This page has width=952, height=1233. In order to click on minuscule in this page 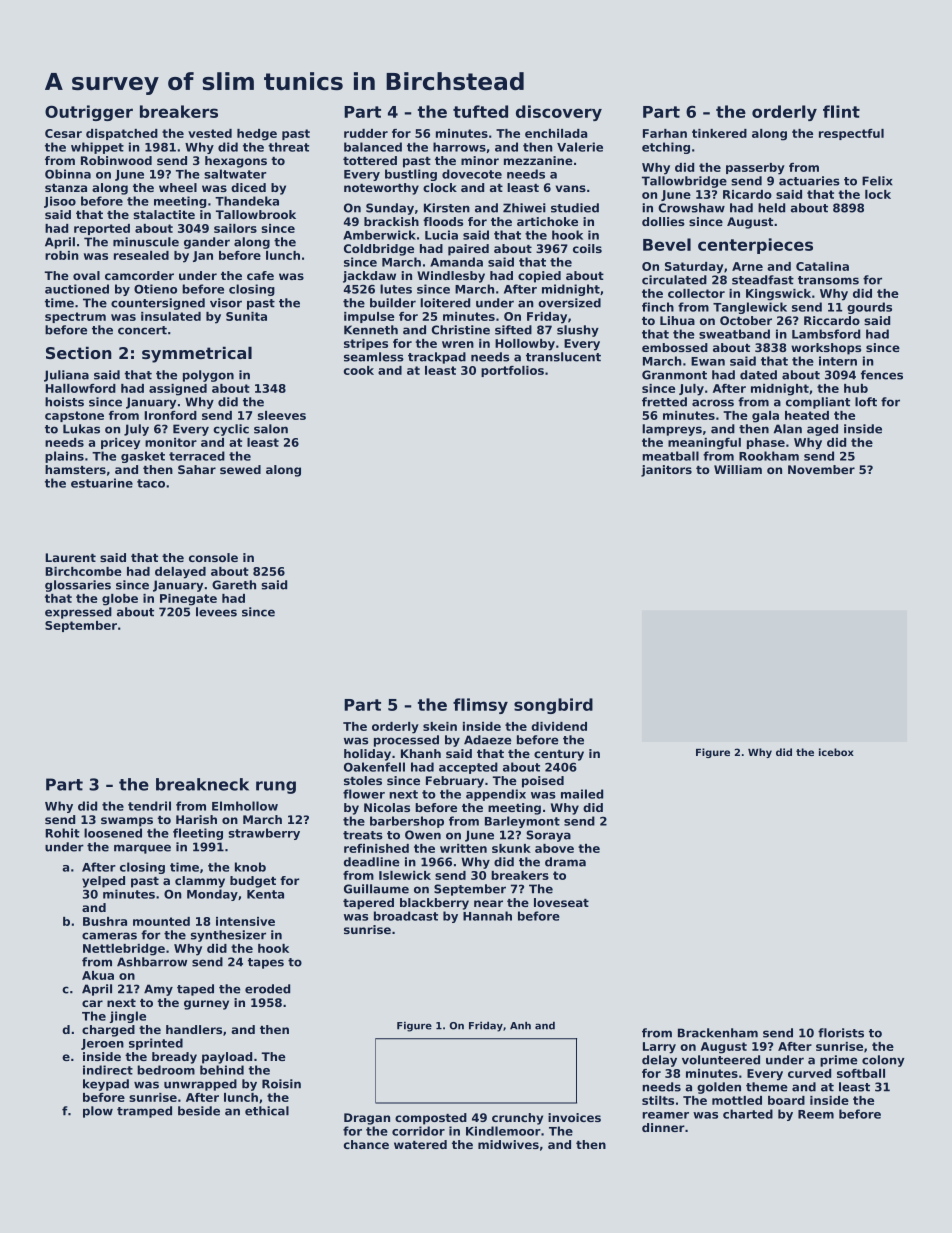, I will do `click(146, 242)`.
